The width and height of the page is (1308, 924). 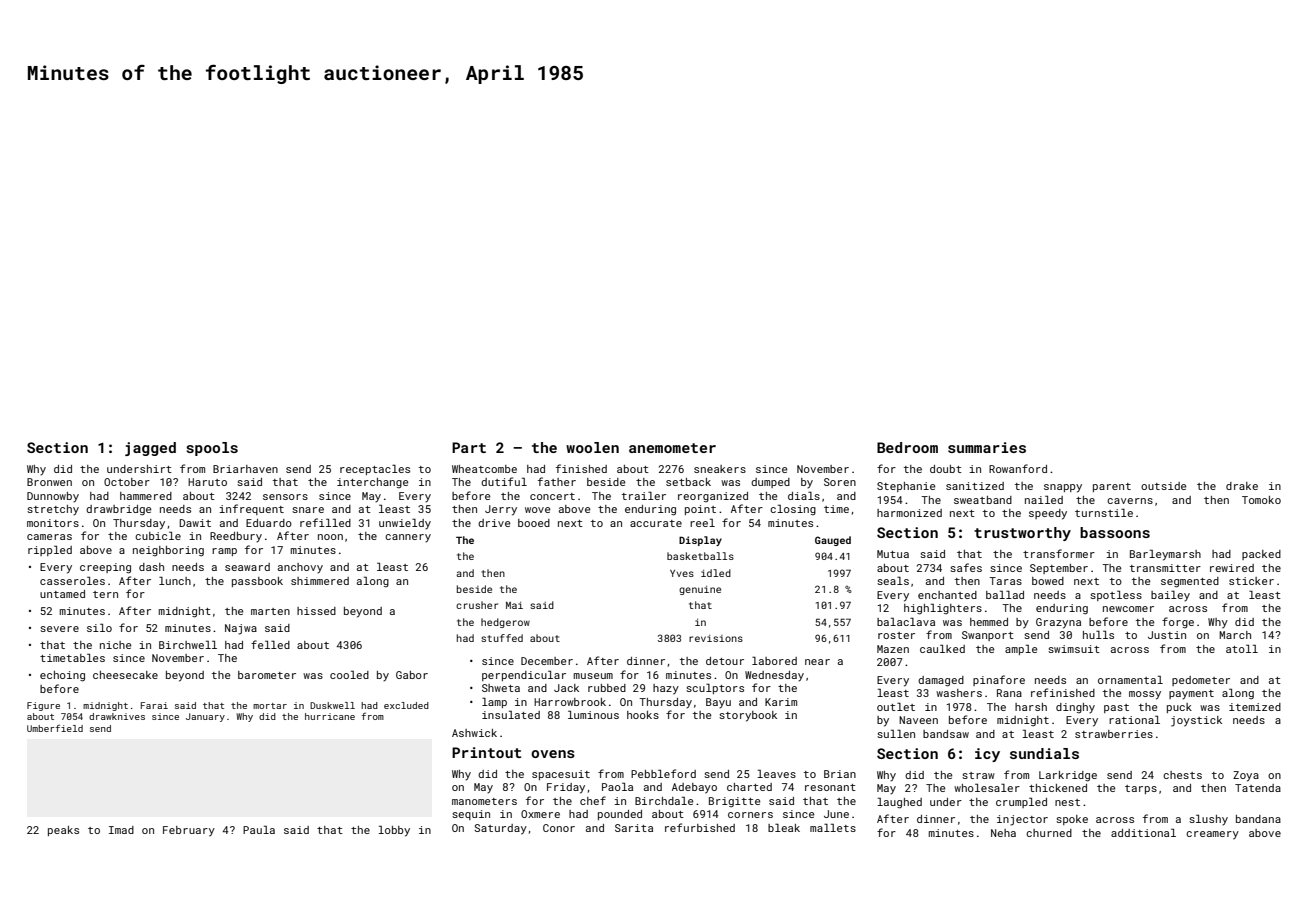 I want to click on Mai, so click(x=514, y=605).
